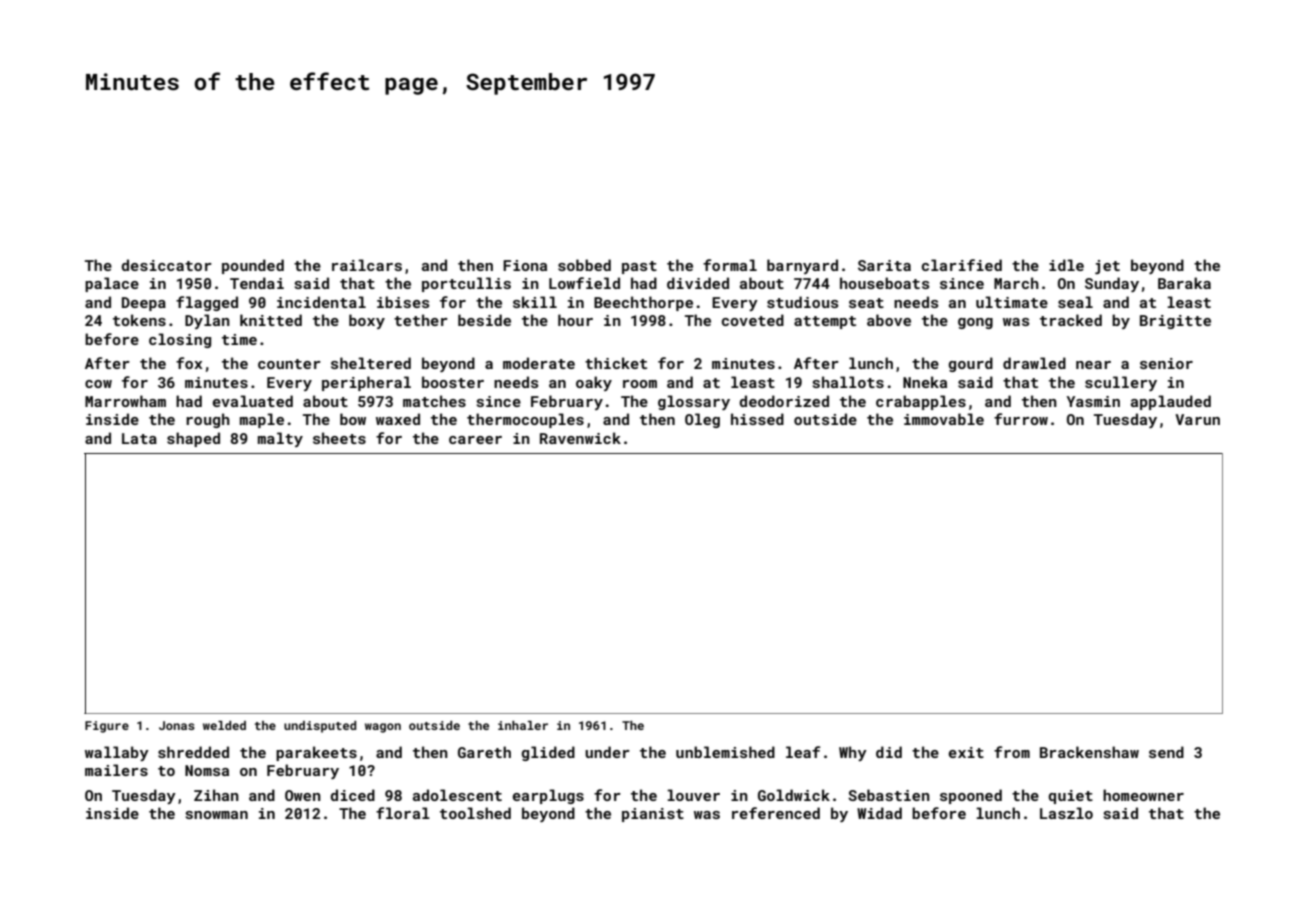  I want to click on earplugs, so click(548, 796).
